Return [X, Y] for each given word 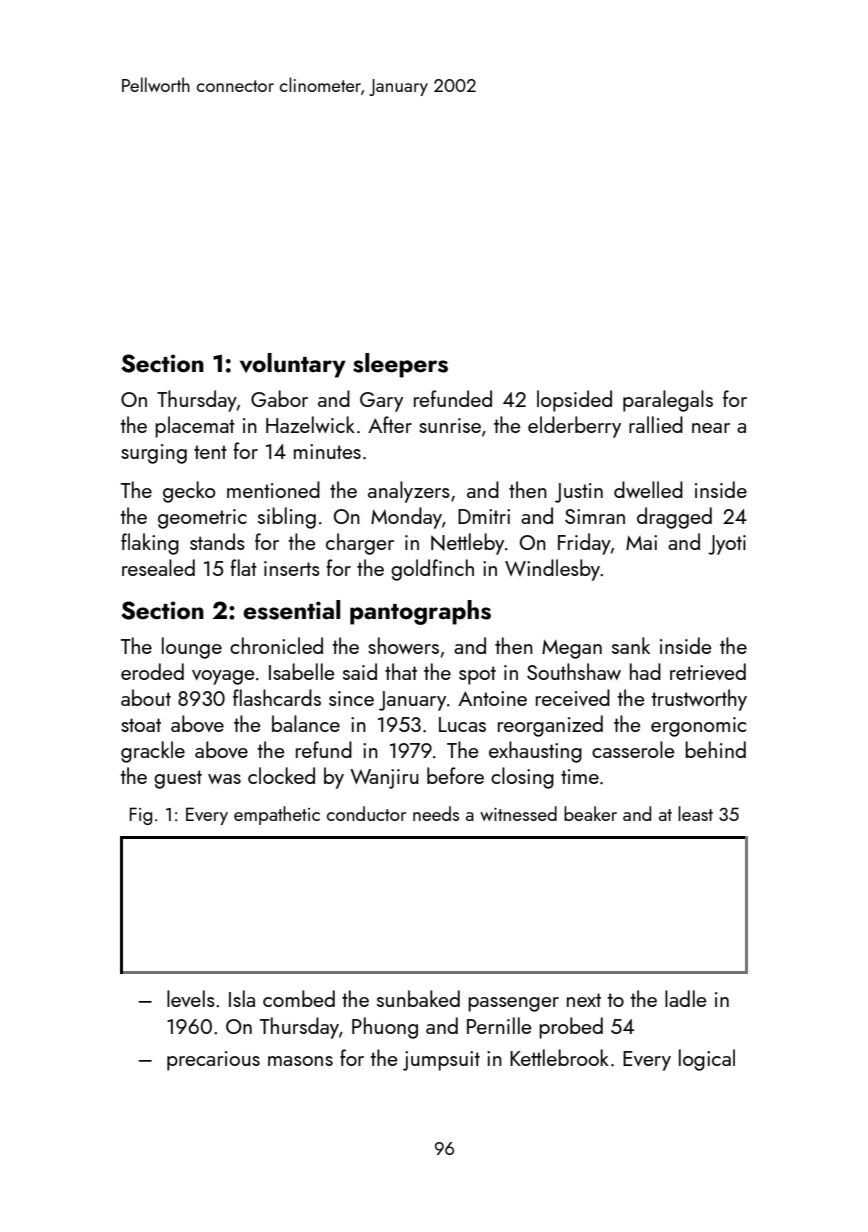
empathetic [277, 815]
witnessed [518, 813]
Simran [595, 516]
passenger [513, 1004]
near [711, 428]
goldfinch [432, 570]
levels [191, 998]
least [695, 813]
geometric [202, 519]
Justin [579, 493]
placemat [195, 427]
